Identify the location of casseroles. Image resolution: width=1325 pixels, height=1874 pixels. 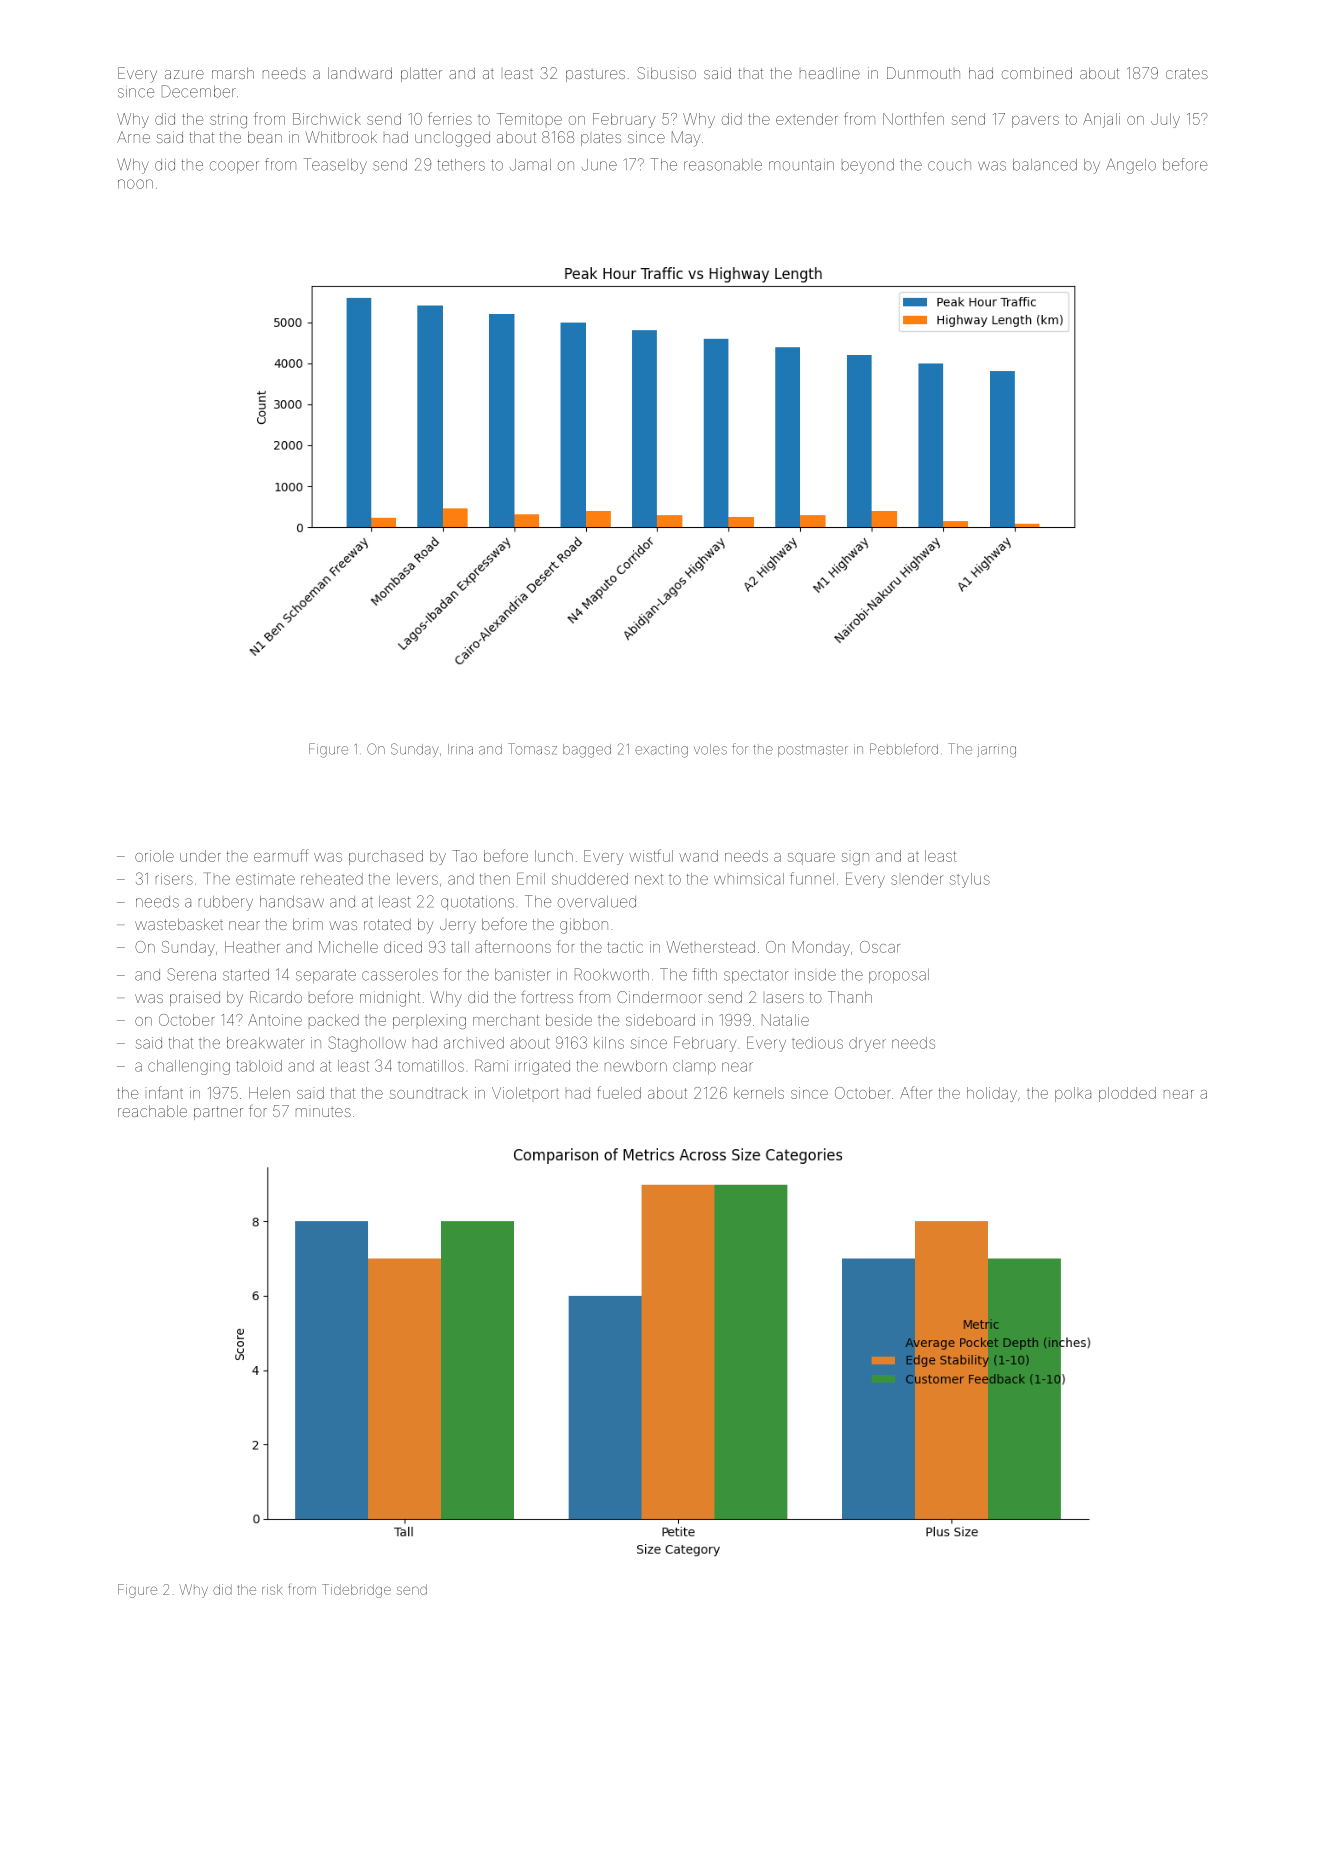
(400, 975).
